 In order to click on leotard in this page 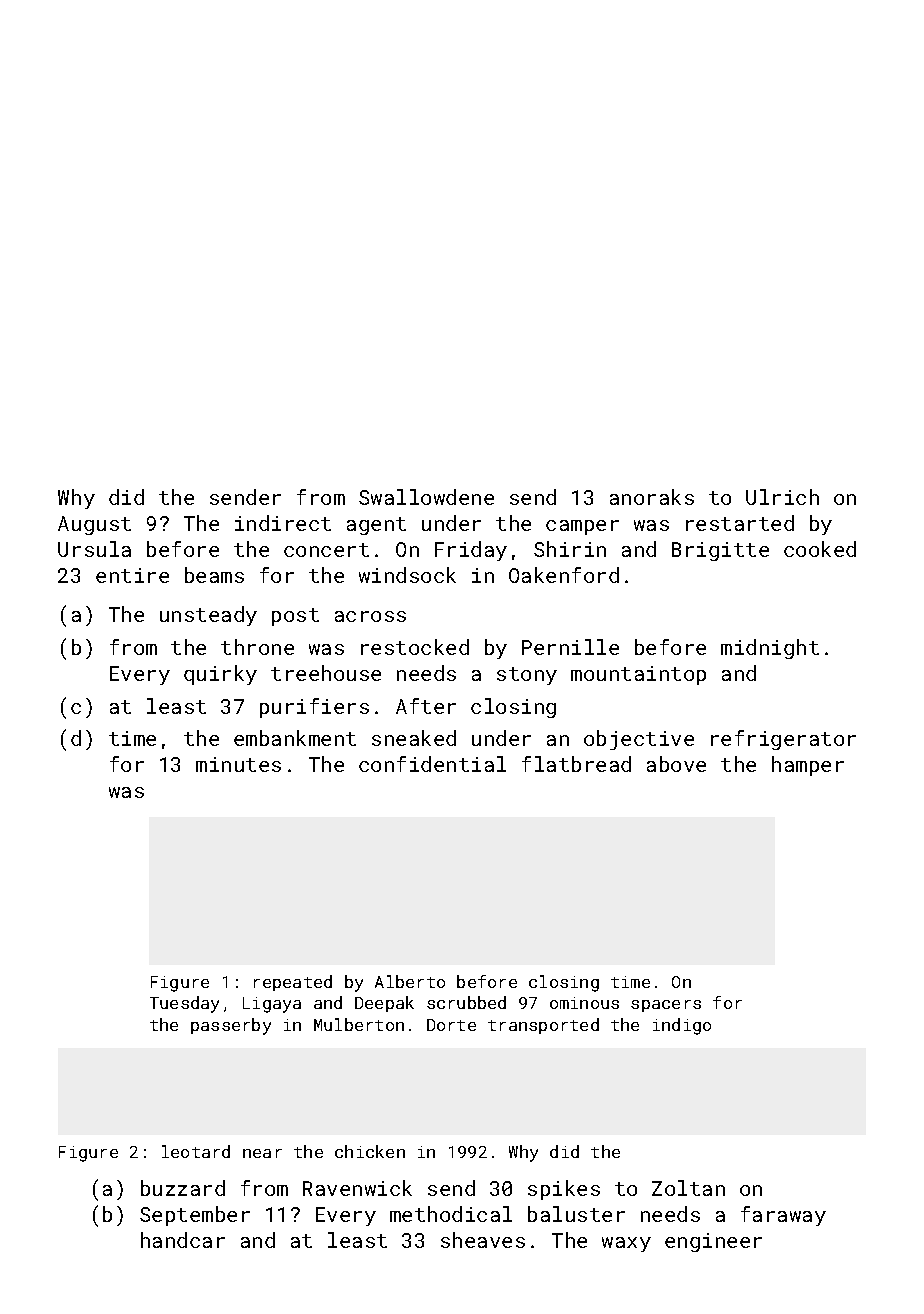, I will do `click(196, 1151)`.
